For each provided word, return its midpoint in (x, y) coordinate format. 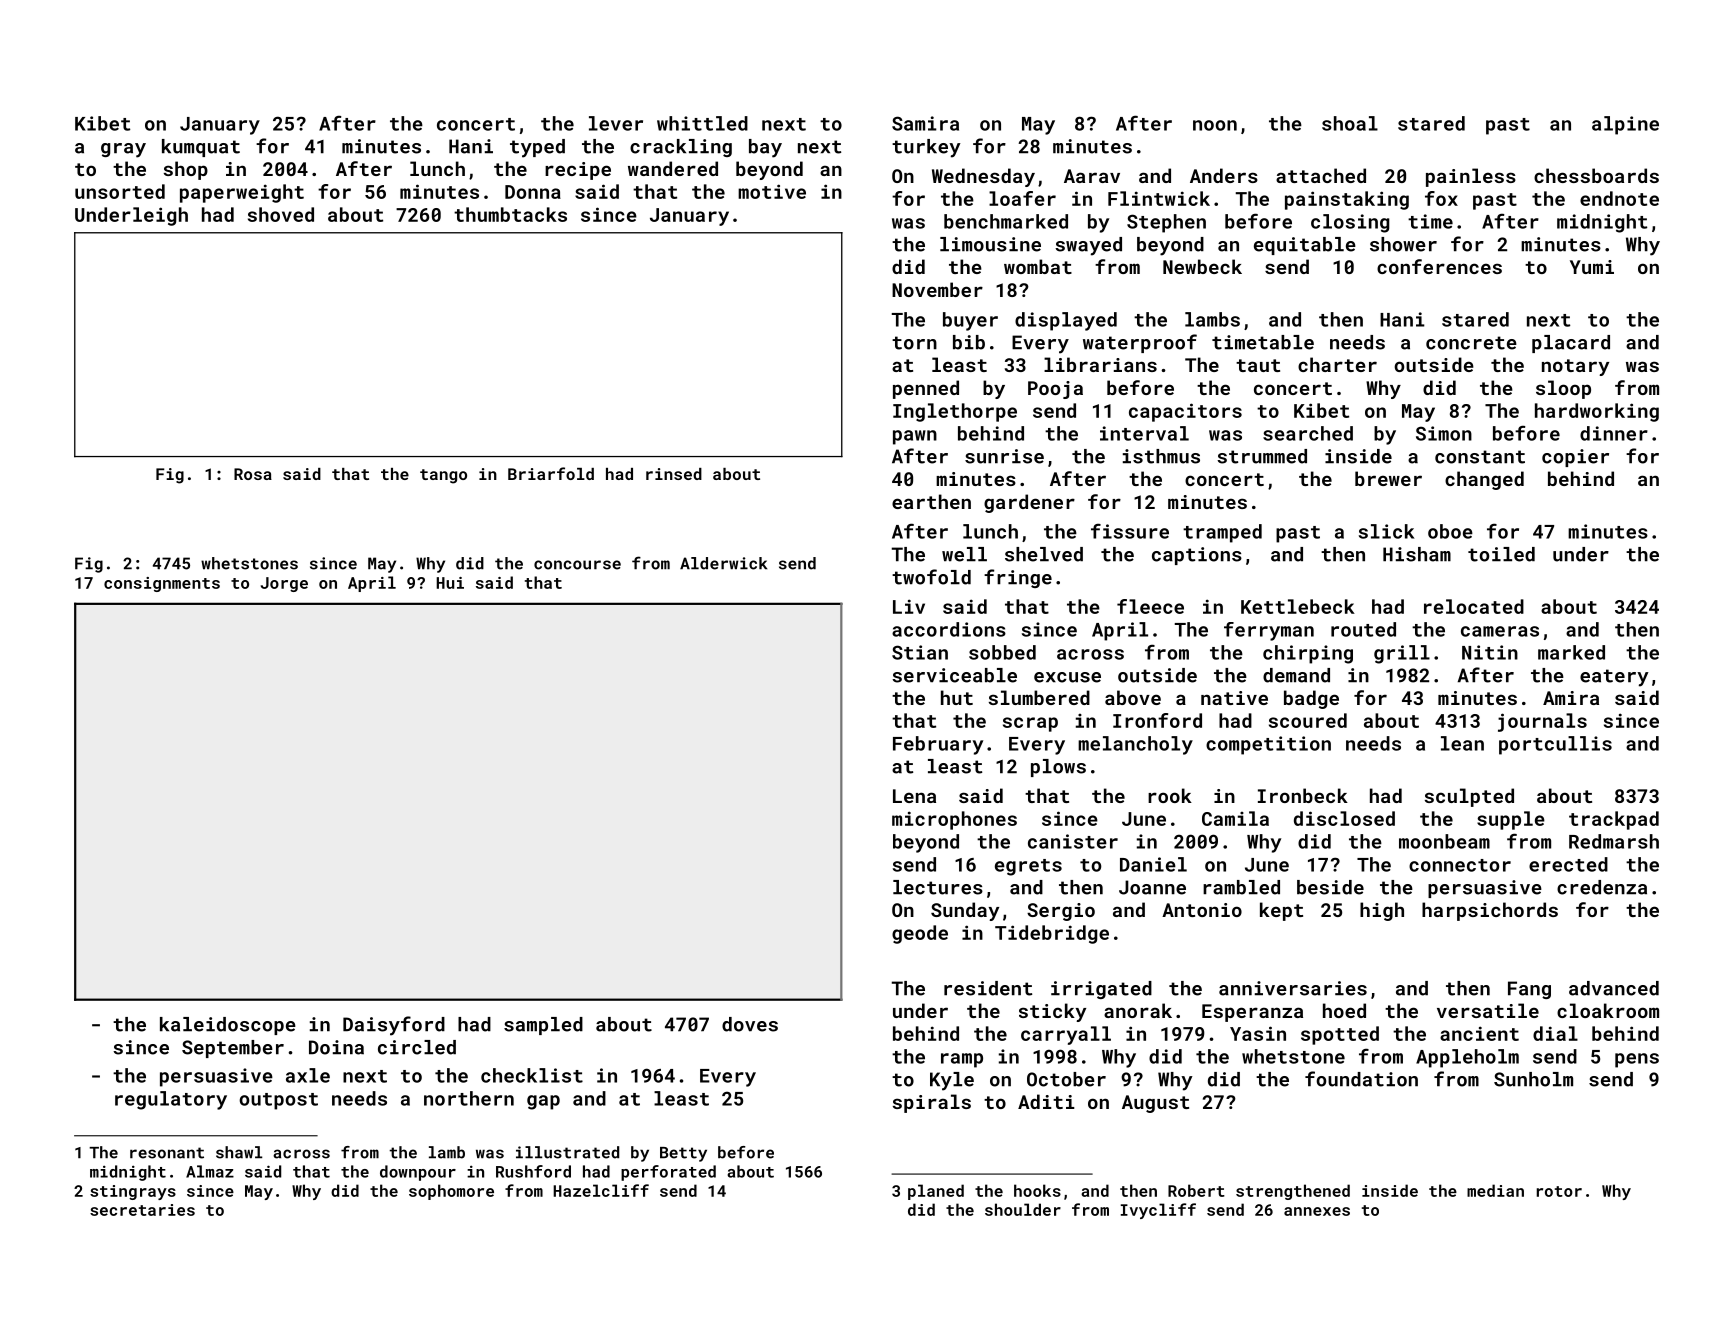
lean (1462, 743)
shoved (281, 214)
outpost (278, 1101)
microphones (954, 820)
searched (1308, 433)
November (937, 289)
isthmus (1161, 456)
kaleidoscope (228, 1026)
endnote (1619, 198)
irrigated (1101, 990)
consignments (162, 584)
